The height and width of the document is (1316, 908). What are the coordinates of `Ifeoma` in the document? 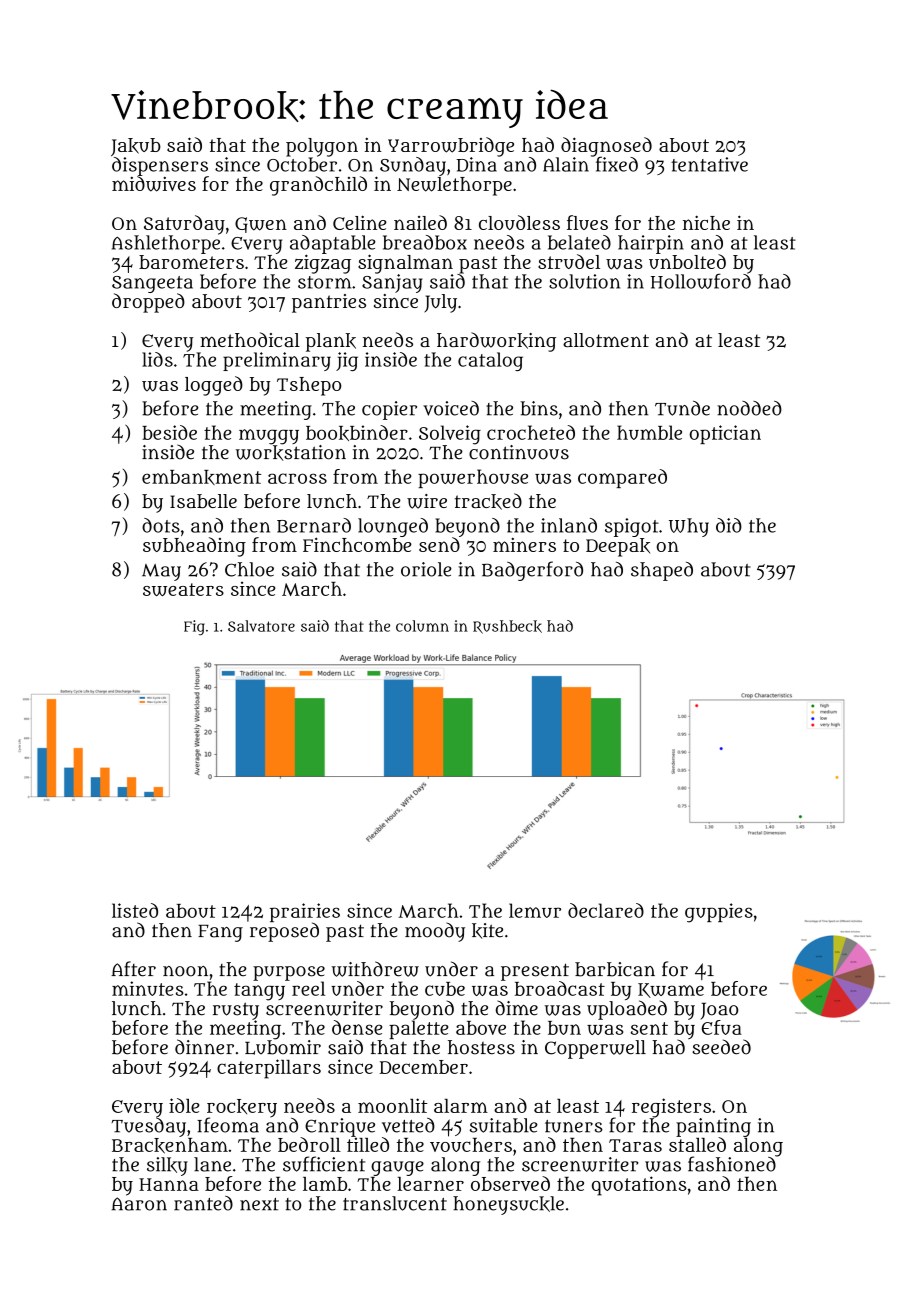 It's located at (228, 1125).
